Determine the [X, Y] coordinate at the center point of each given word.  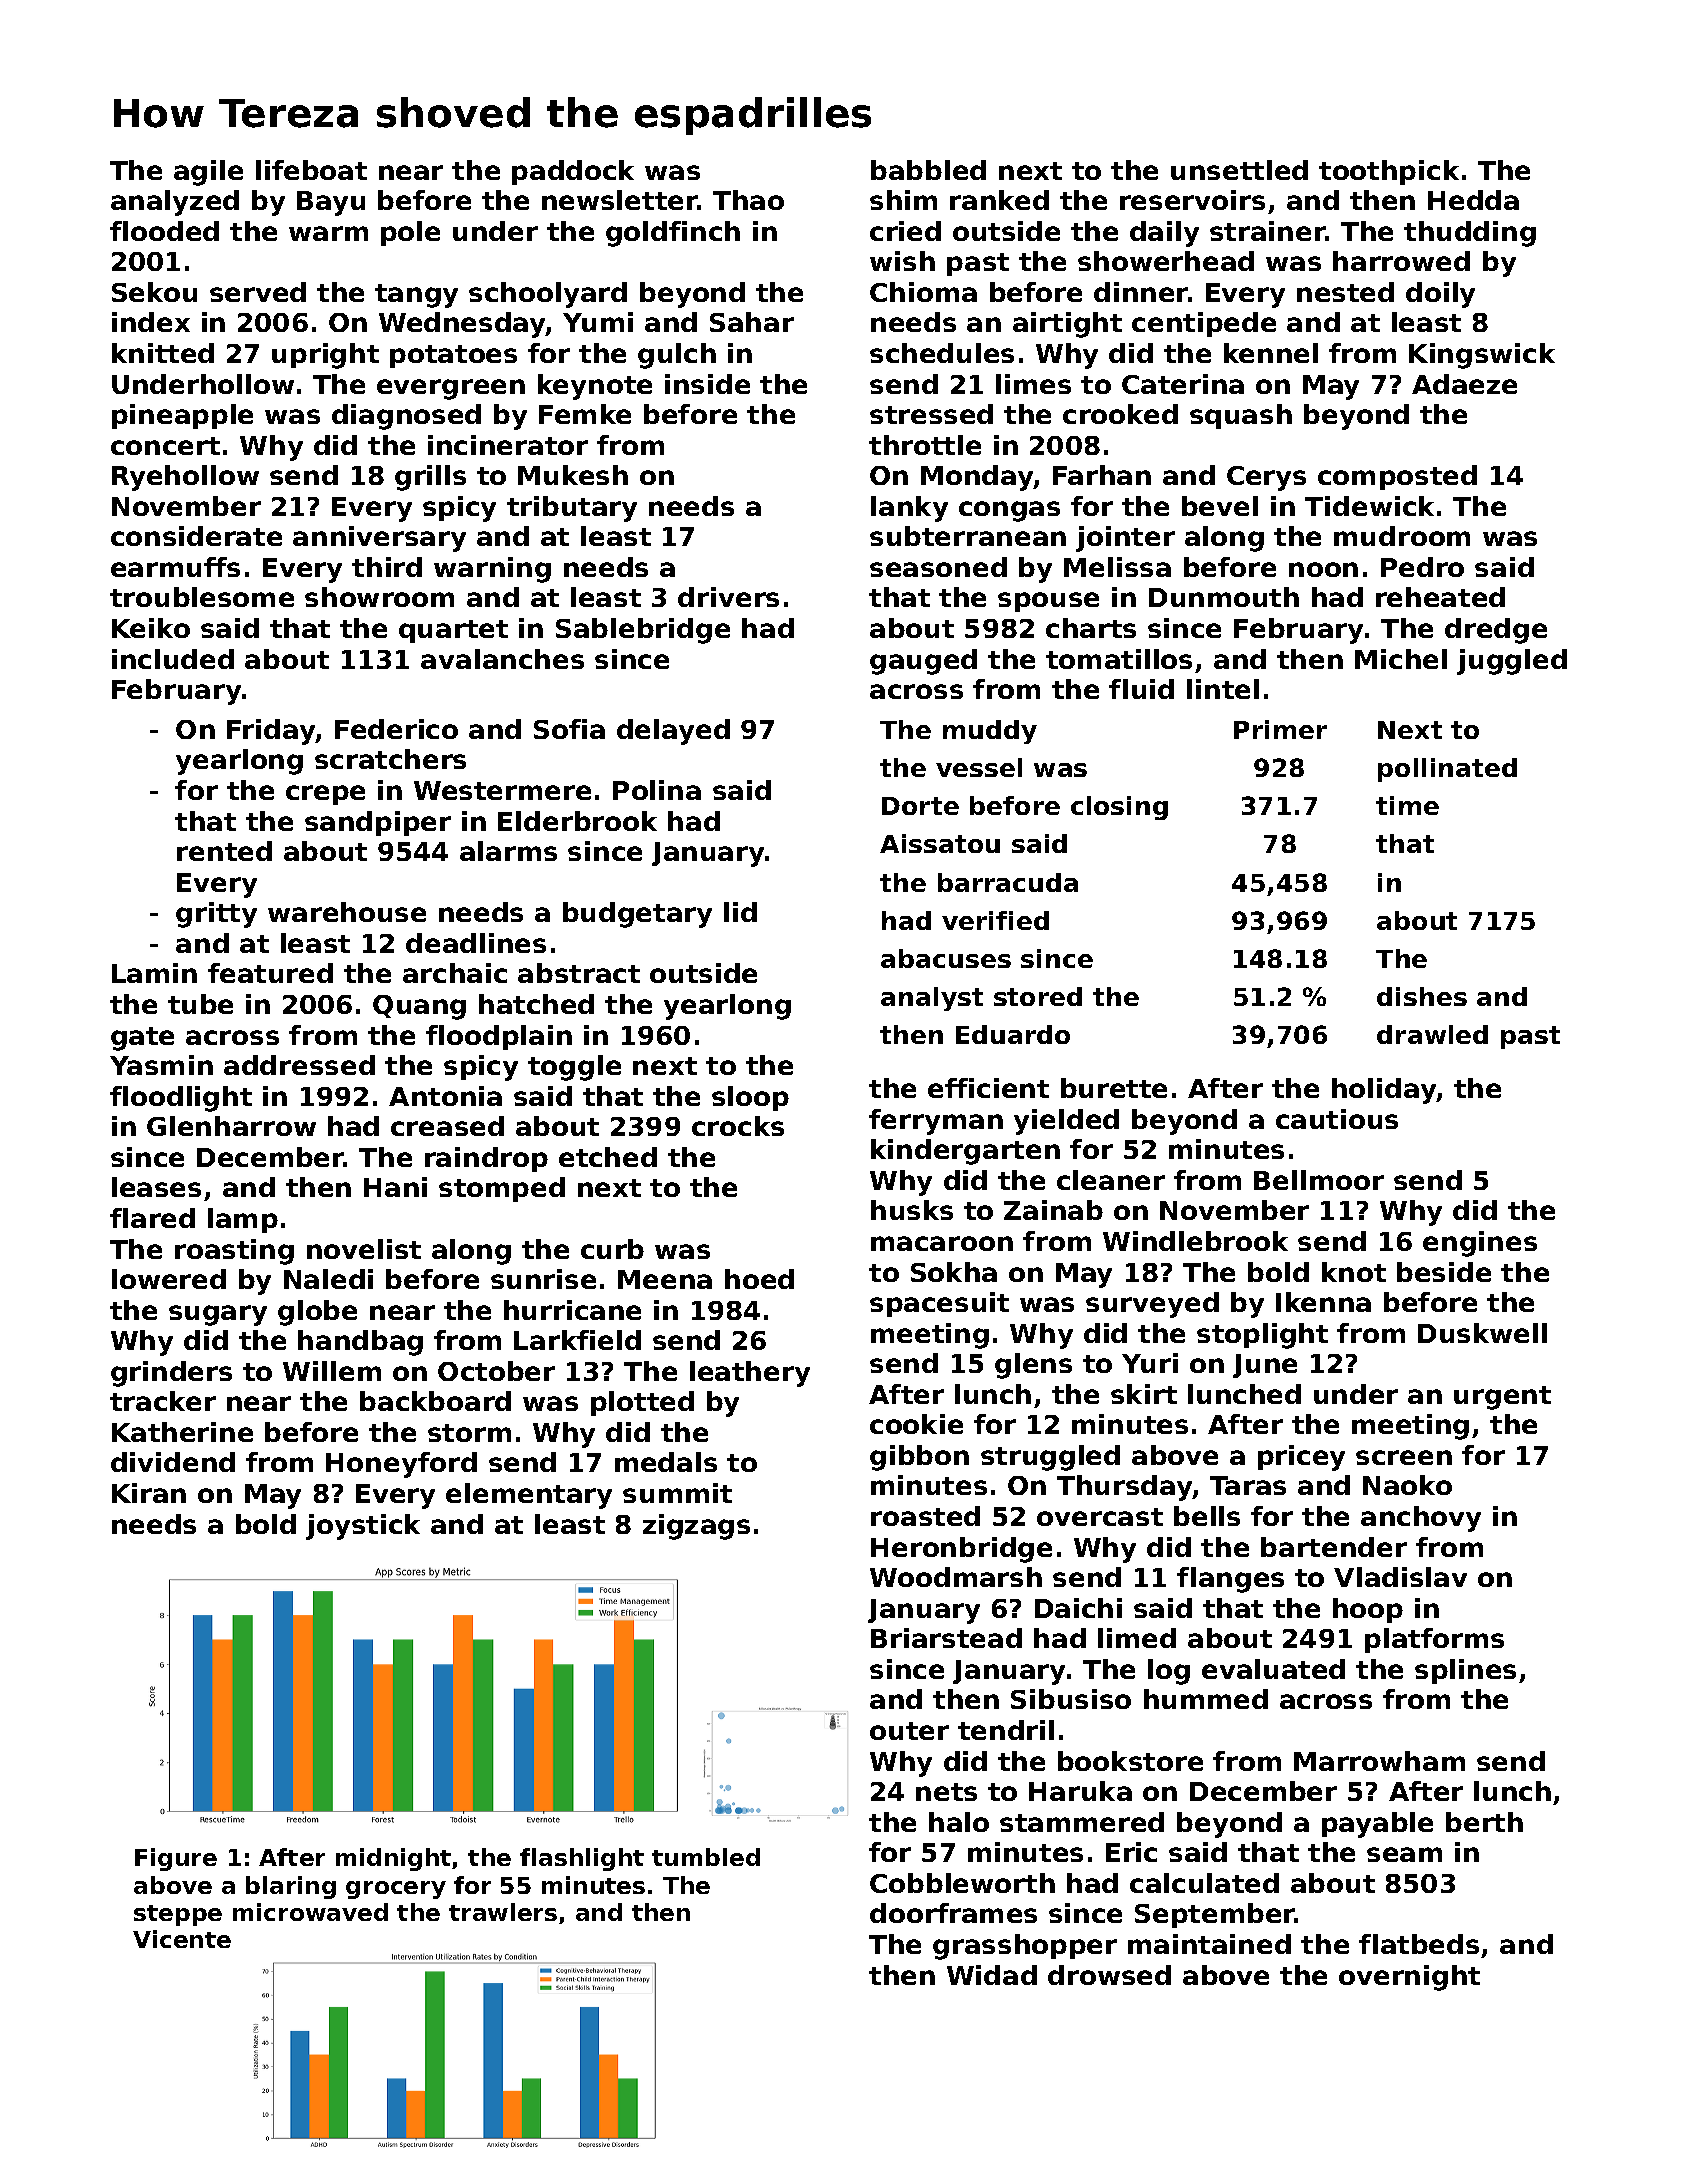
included [173, 659]
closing [1119, 808]
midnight [393, 1859]
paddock [573, 172]
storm [469, 1433]
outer [909, 1731]
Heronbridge [961, 1550]
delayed [673, 732]
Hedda [1473, 200]
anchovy [1421, 1519]
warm [328, 233]
